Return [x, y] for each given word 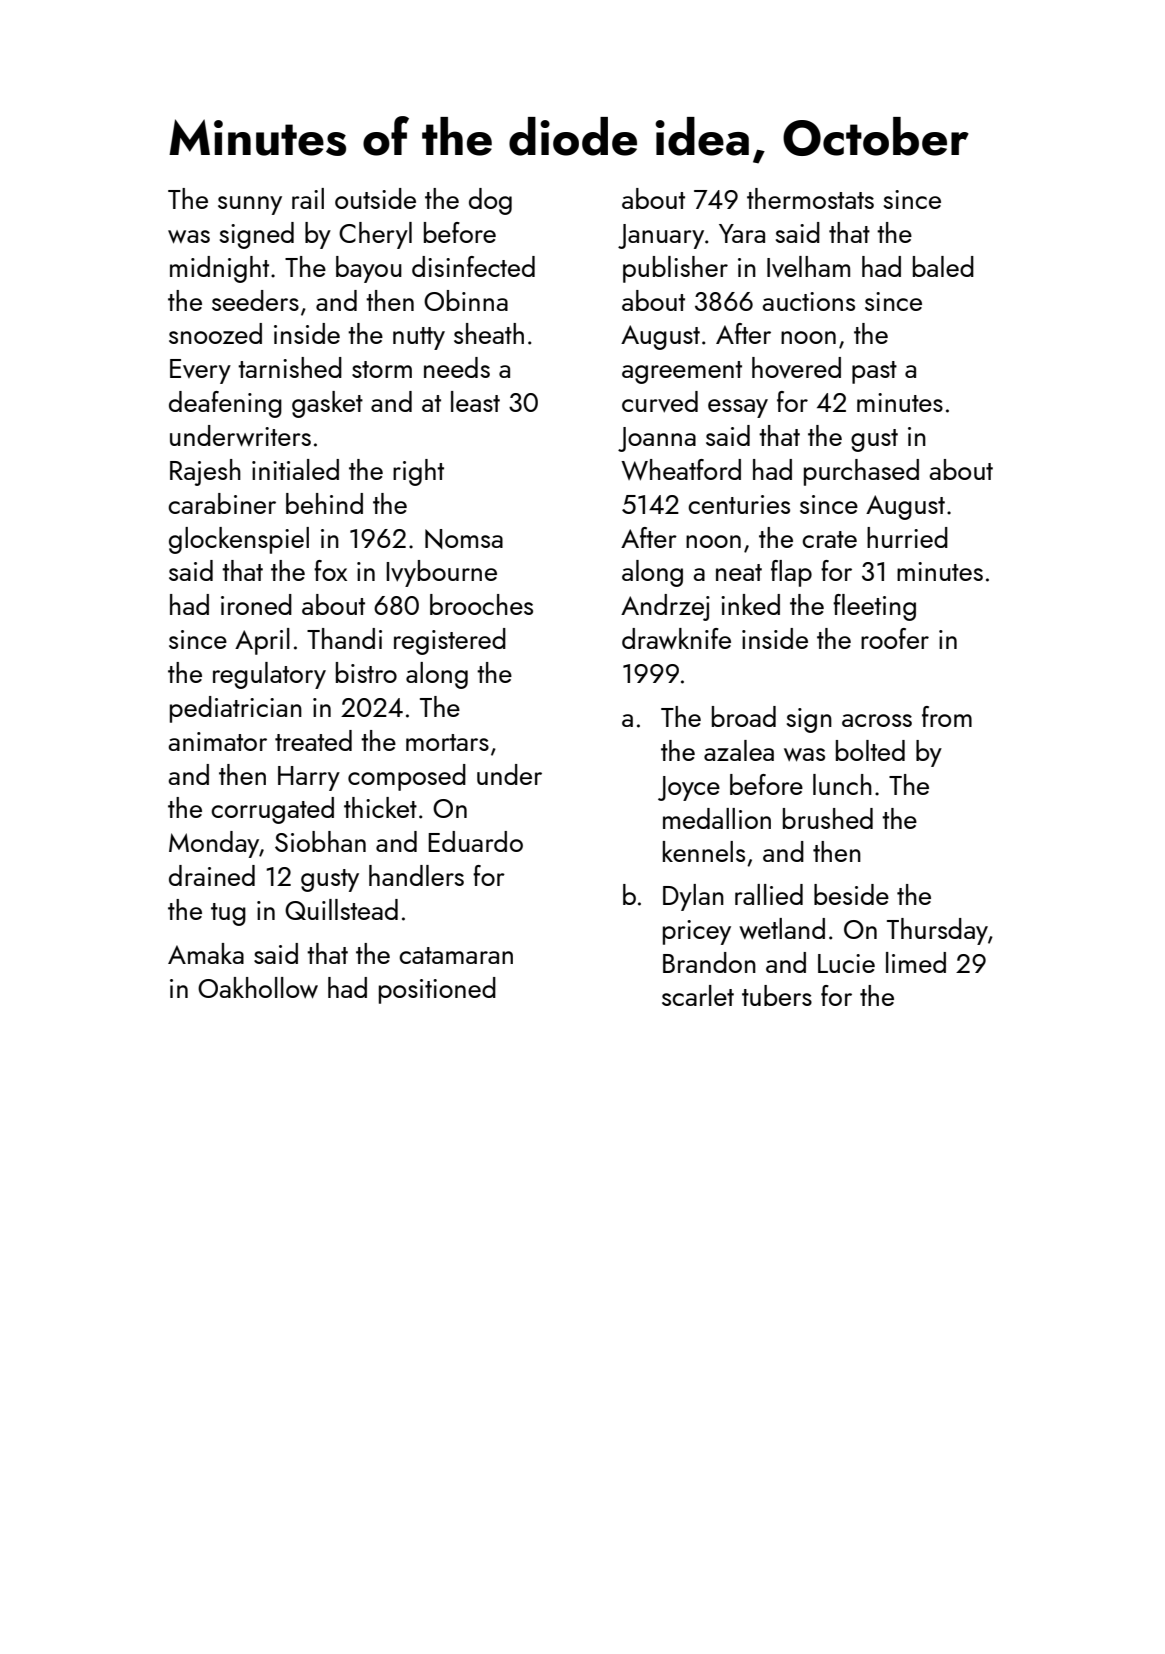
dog [490, 201]
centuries [739, 504]
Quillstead [341, 909]
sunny [250, 205]
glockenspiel [239, 540]
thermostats [810, 198]
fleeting [874, 607]
